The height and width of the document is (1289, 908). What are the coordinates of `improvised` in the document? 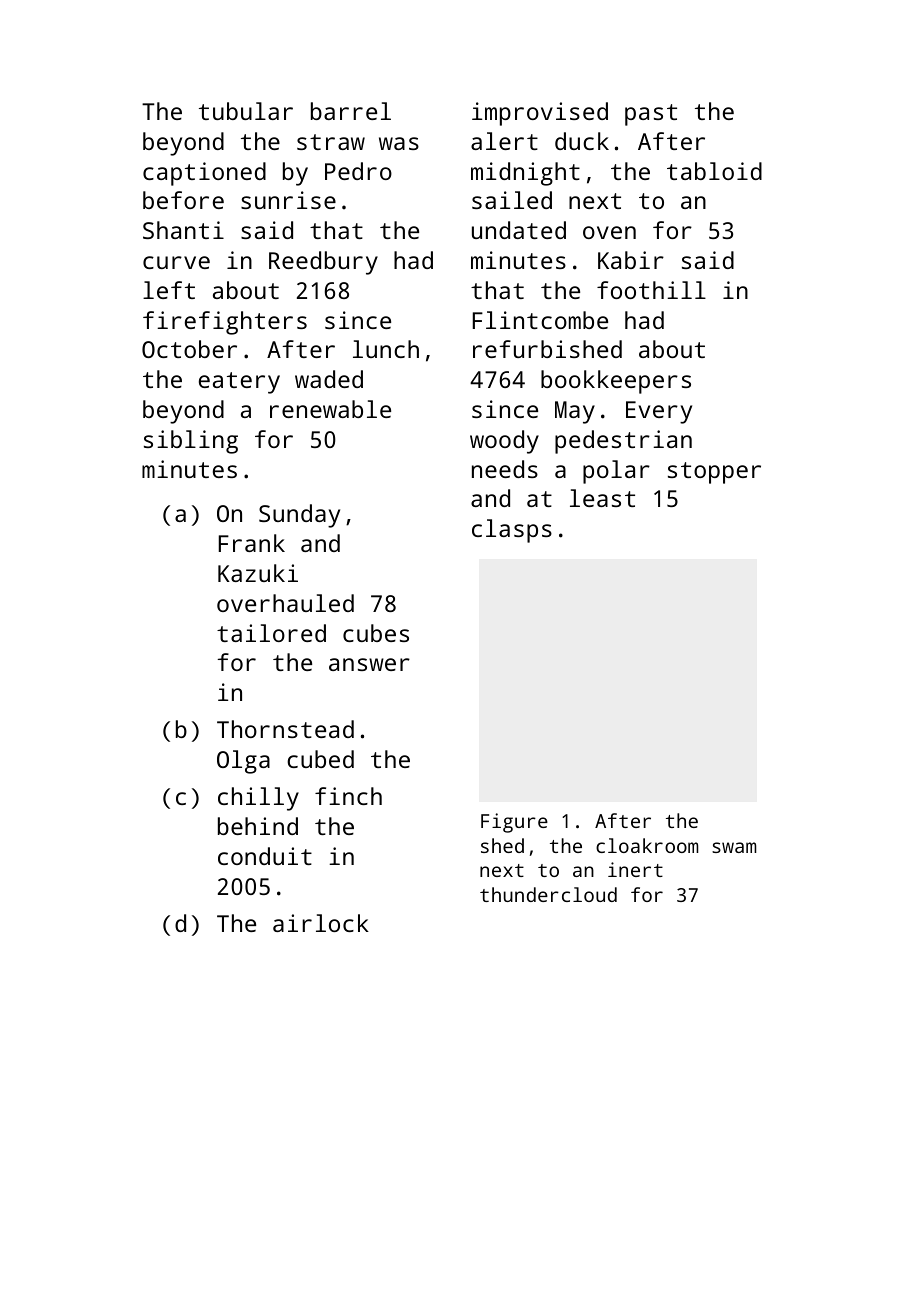 It's located at (540, 114).
